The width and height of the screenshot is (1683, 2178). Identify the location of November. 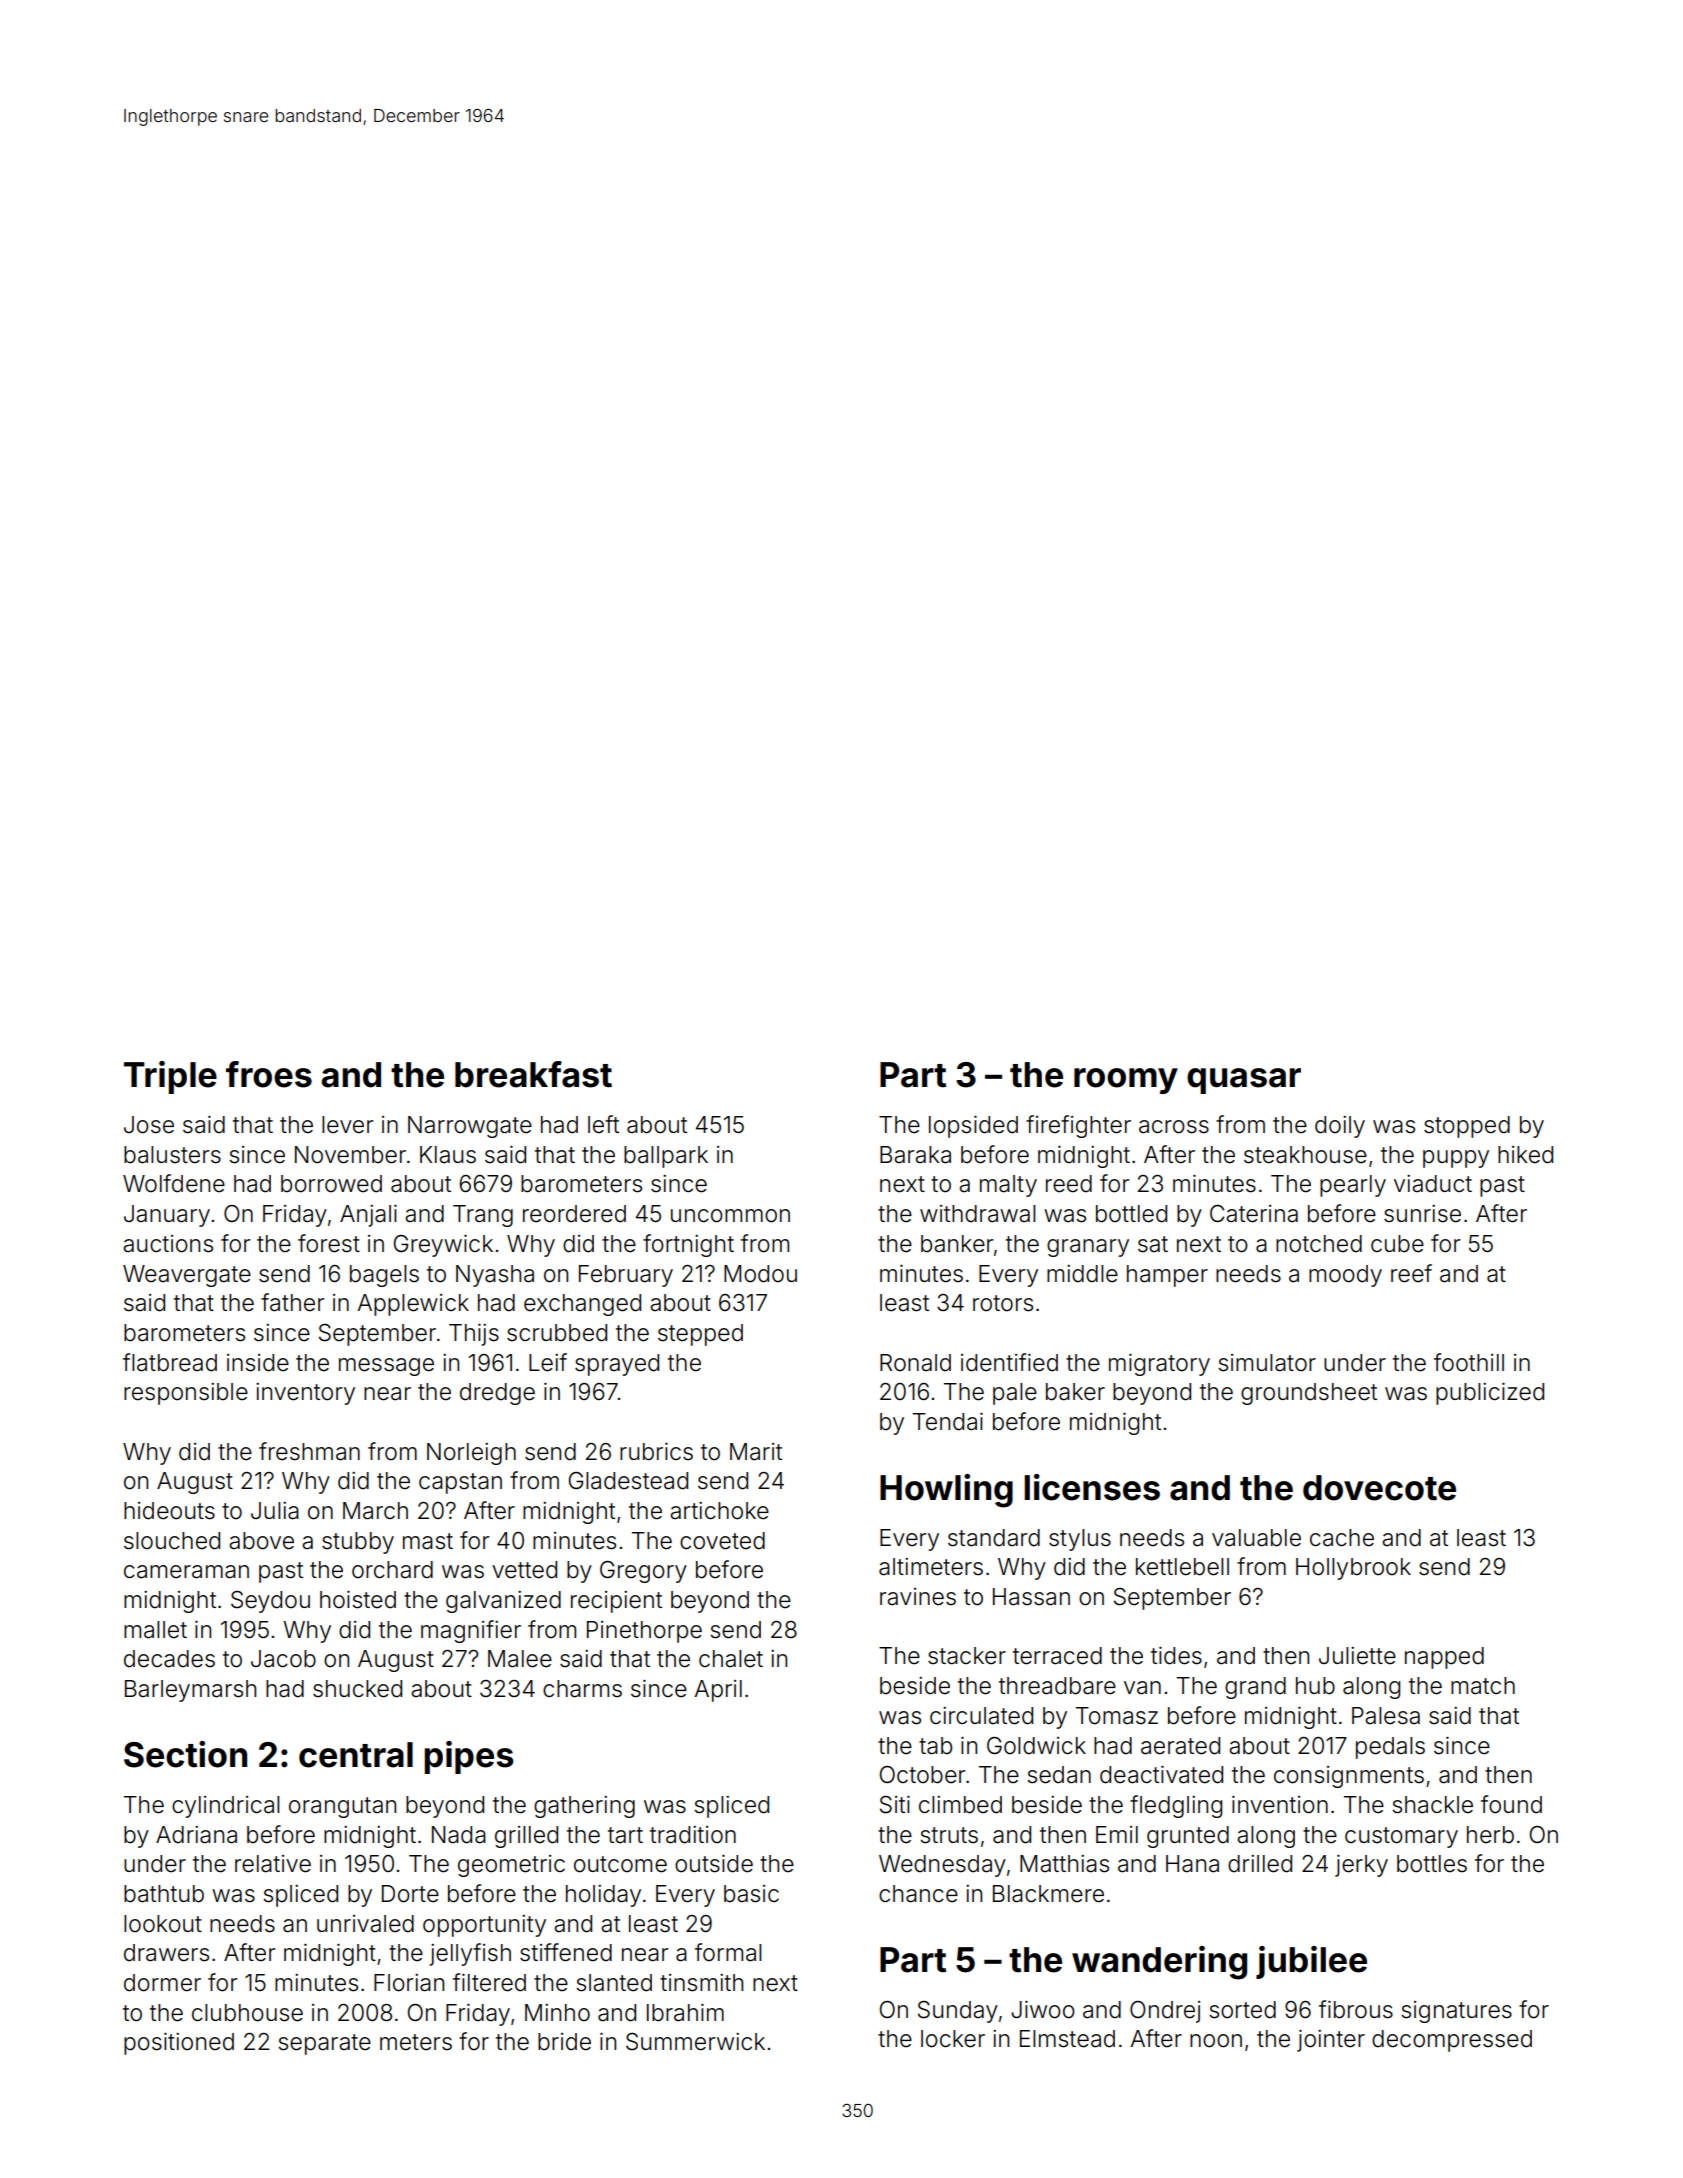
(350, 1155).
